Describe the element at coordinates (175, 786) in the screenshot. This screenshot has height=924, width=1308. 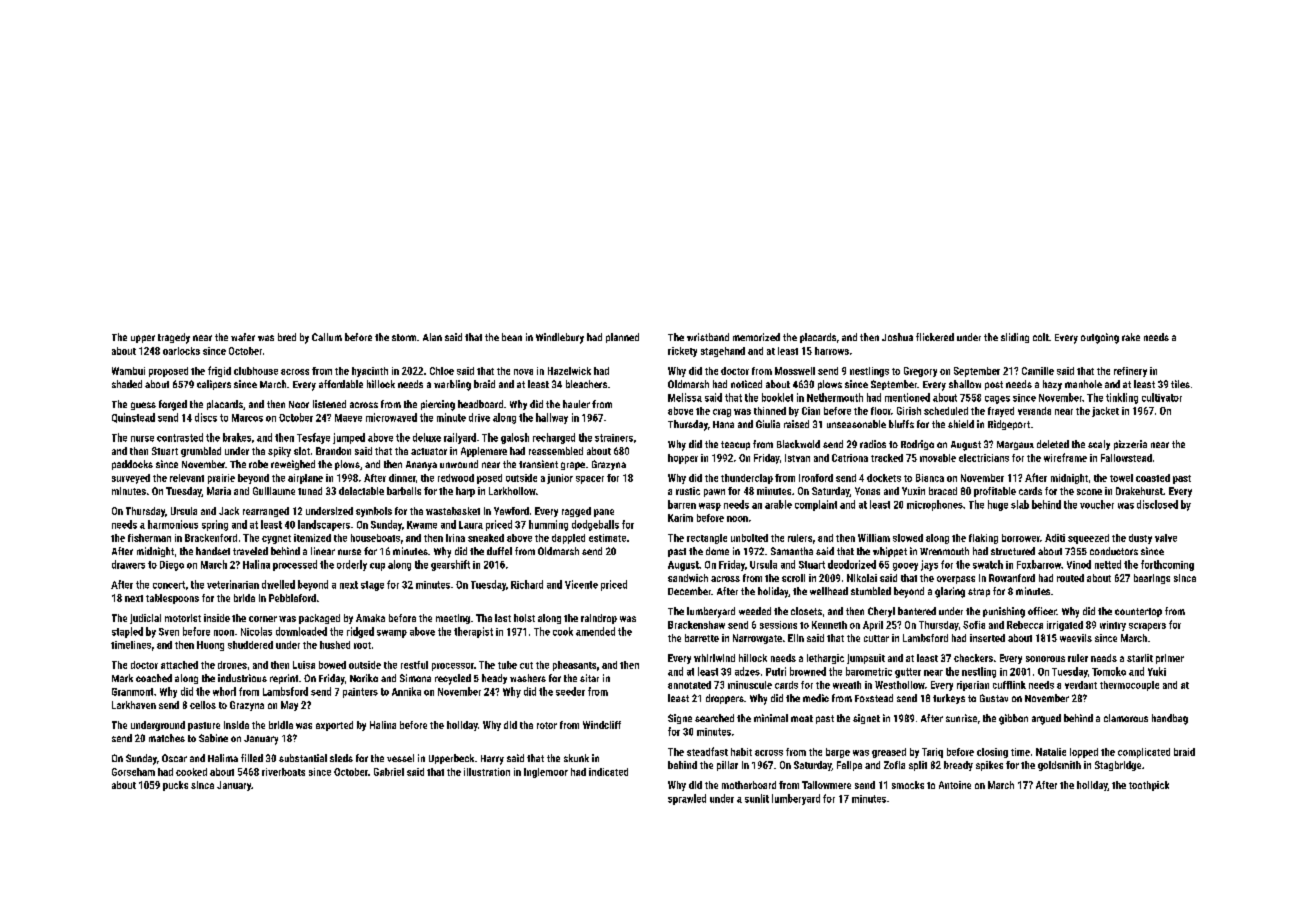
I see `pucks` at that location.
